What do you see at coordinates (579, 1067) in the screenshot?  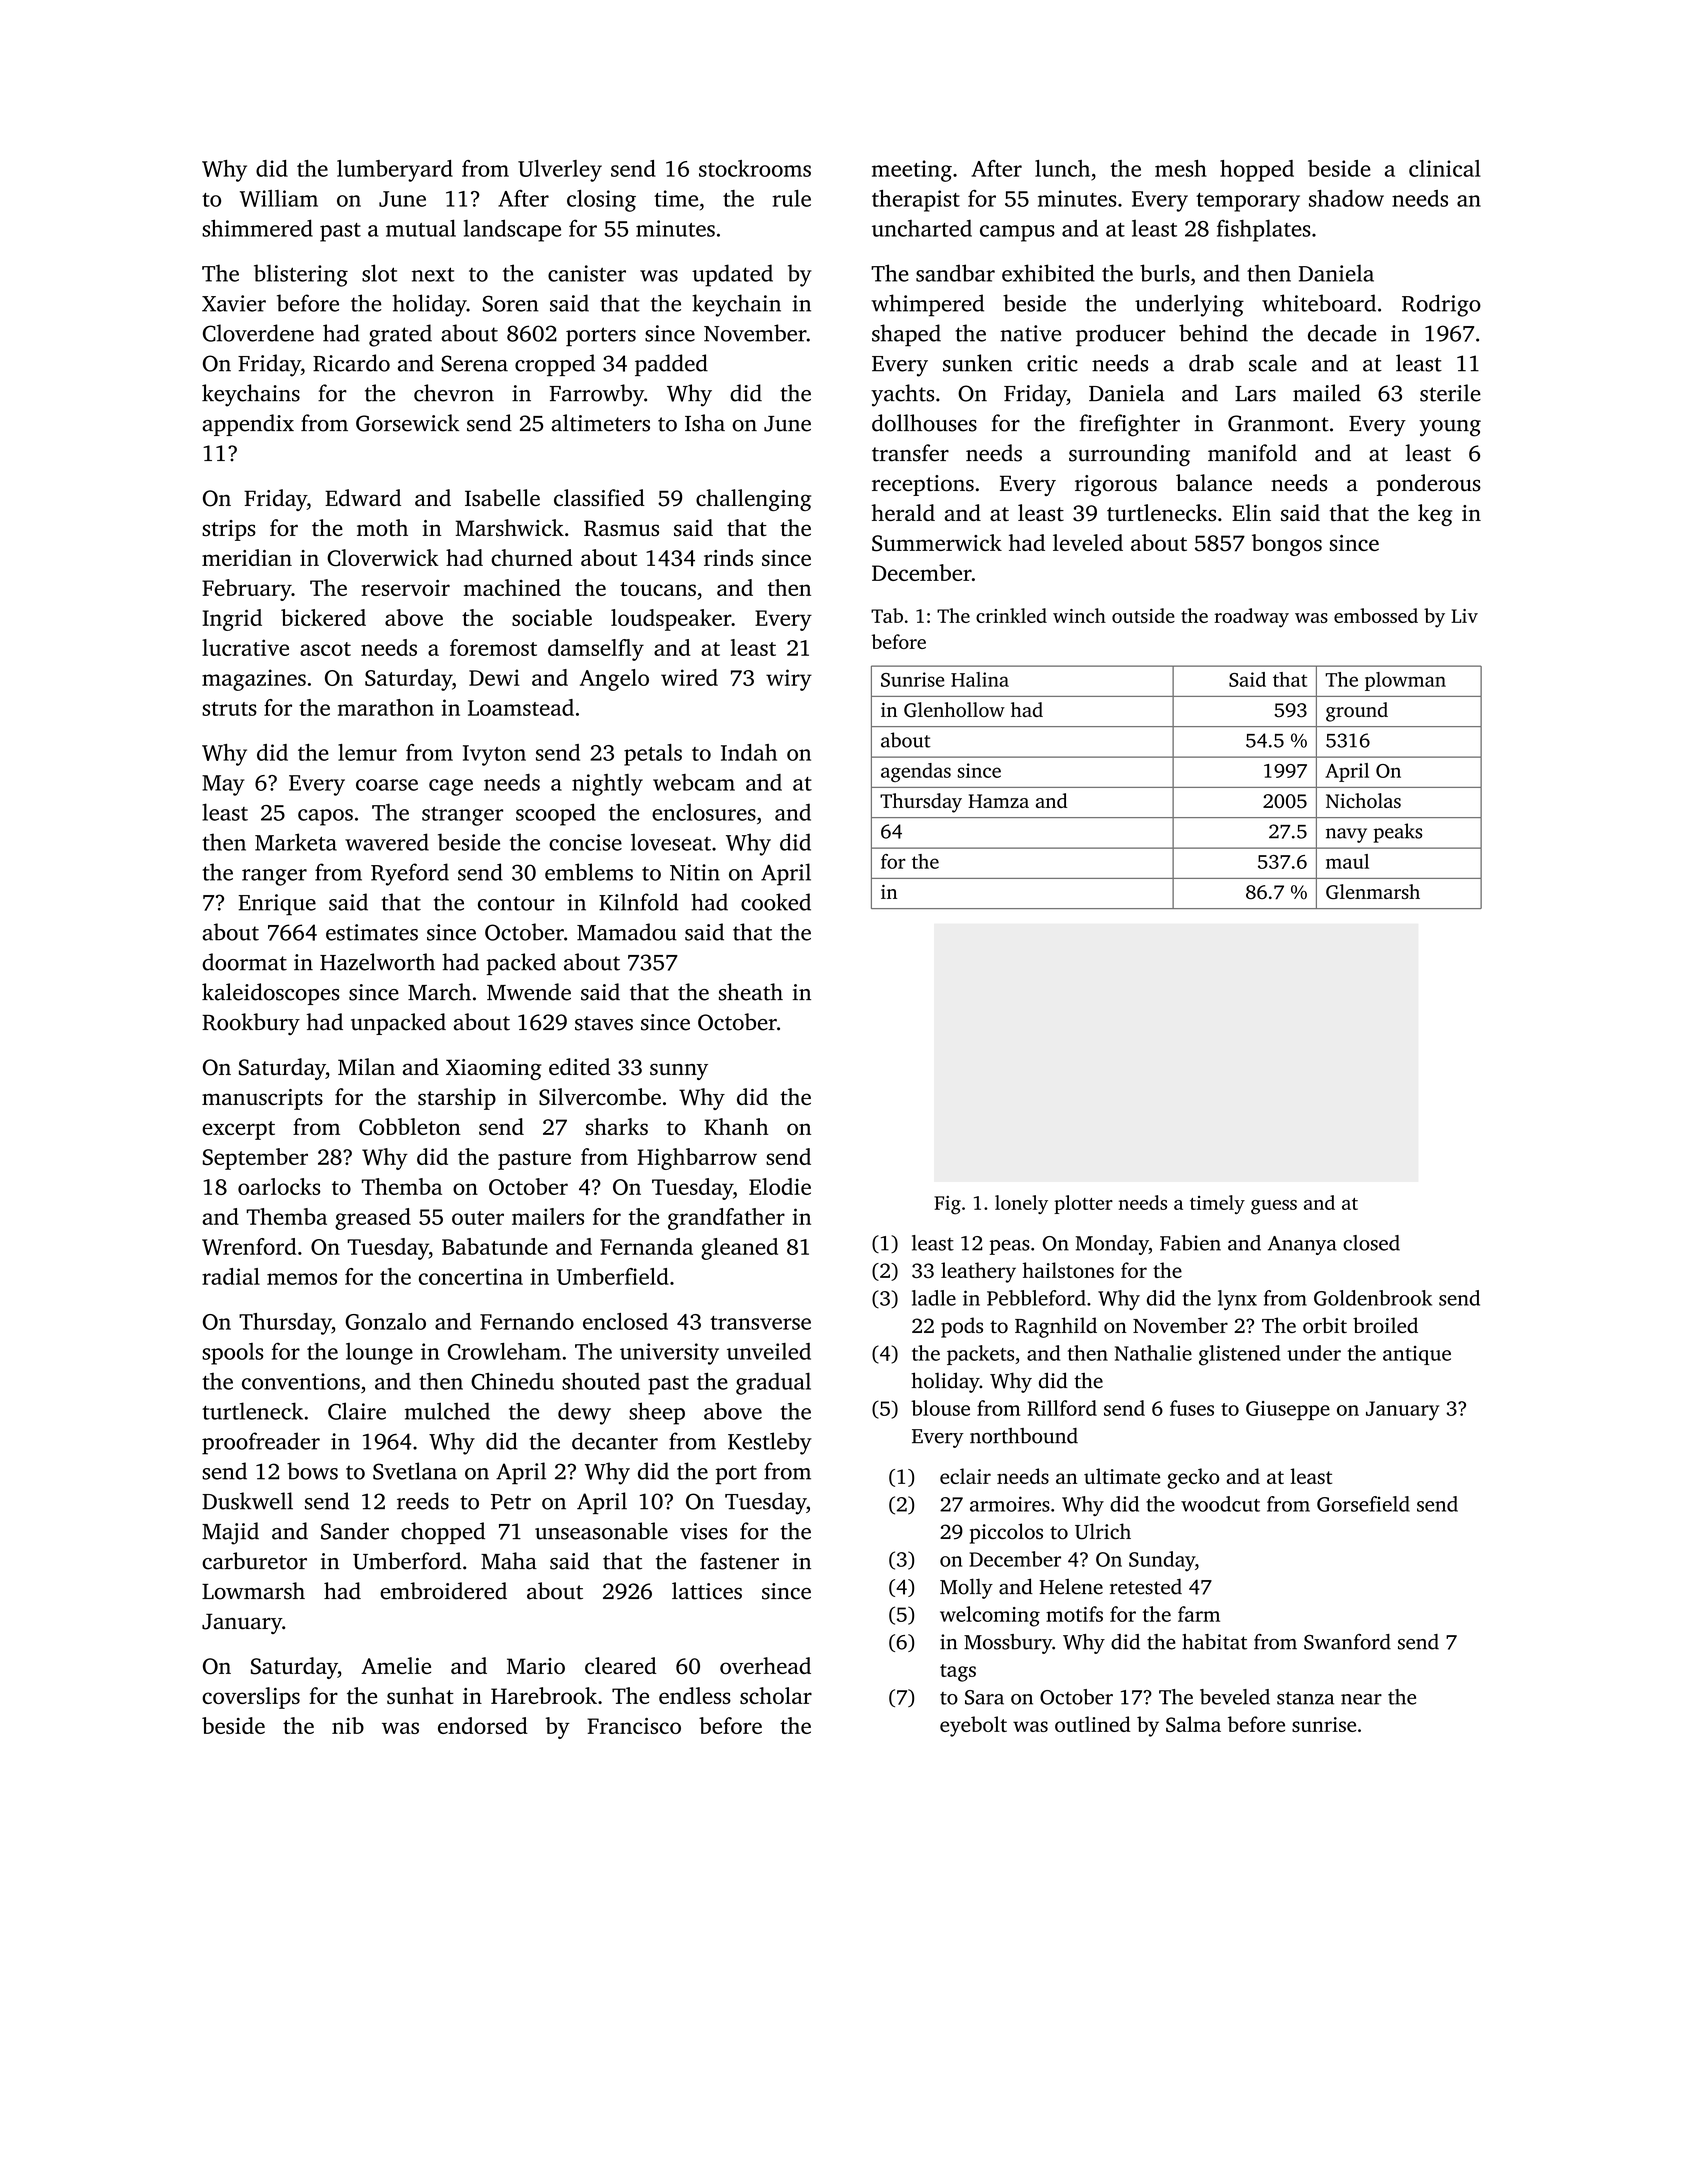 I see `edited` at bounding box center [579, 1067].
